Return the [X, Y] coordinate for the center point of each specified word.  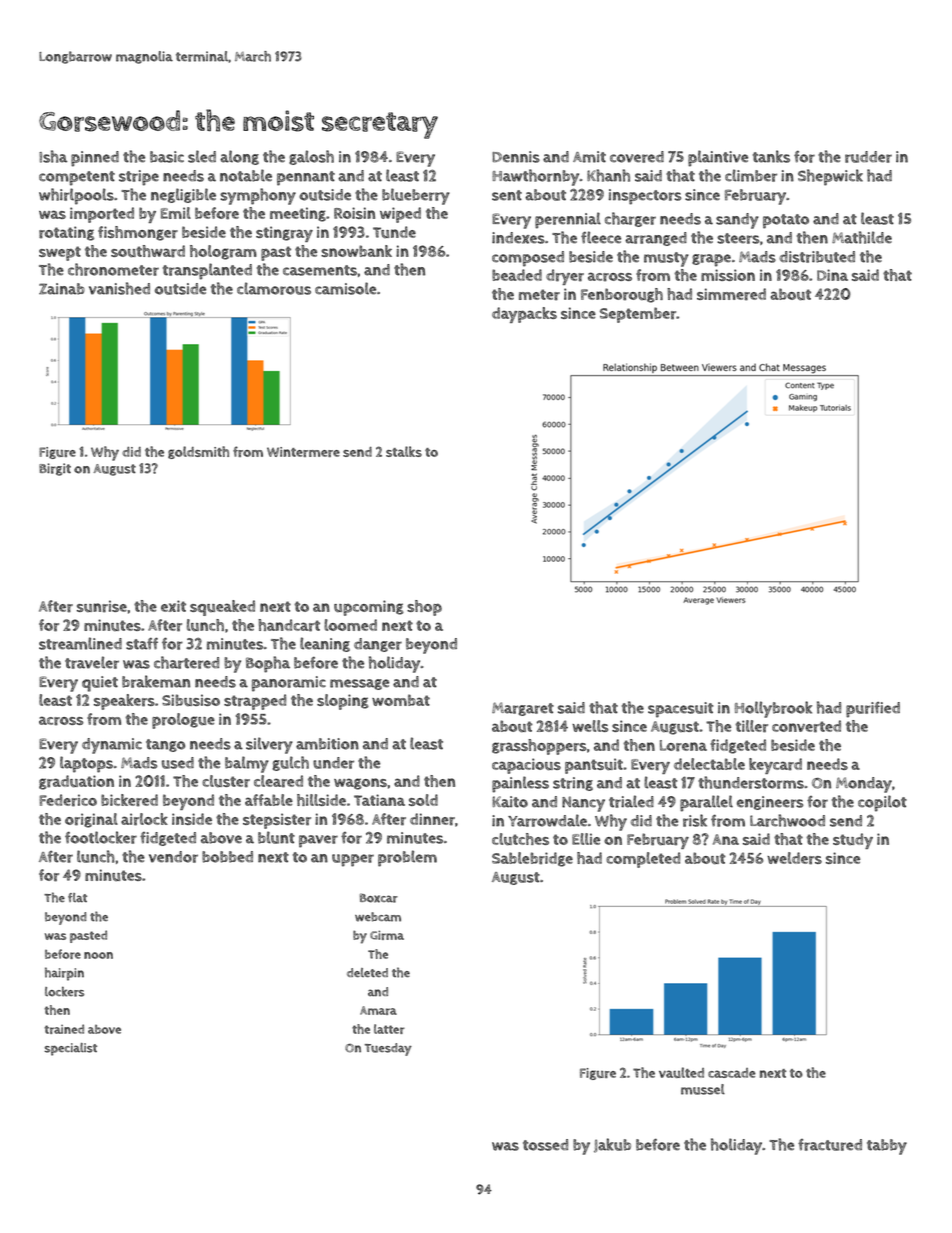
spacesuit [680, 710]
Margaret [523, 709]
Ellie [586, 839]
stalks [404, 451]
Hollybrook [773, 709]
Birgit [55, 469]
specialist [70, 1049]
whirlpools [76, 196]
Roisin [354, 213]
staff [142, 643]
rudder [868, 157]
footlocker [101, 837]
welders [794, 858]
